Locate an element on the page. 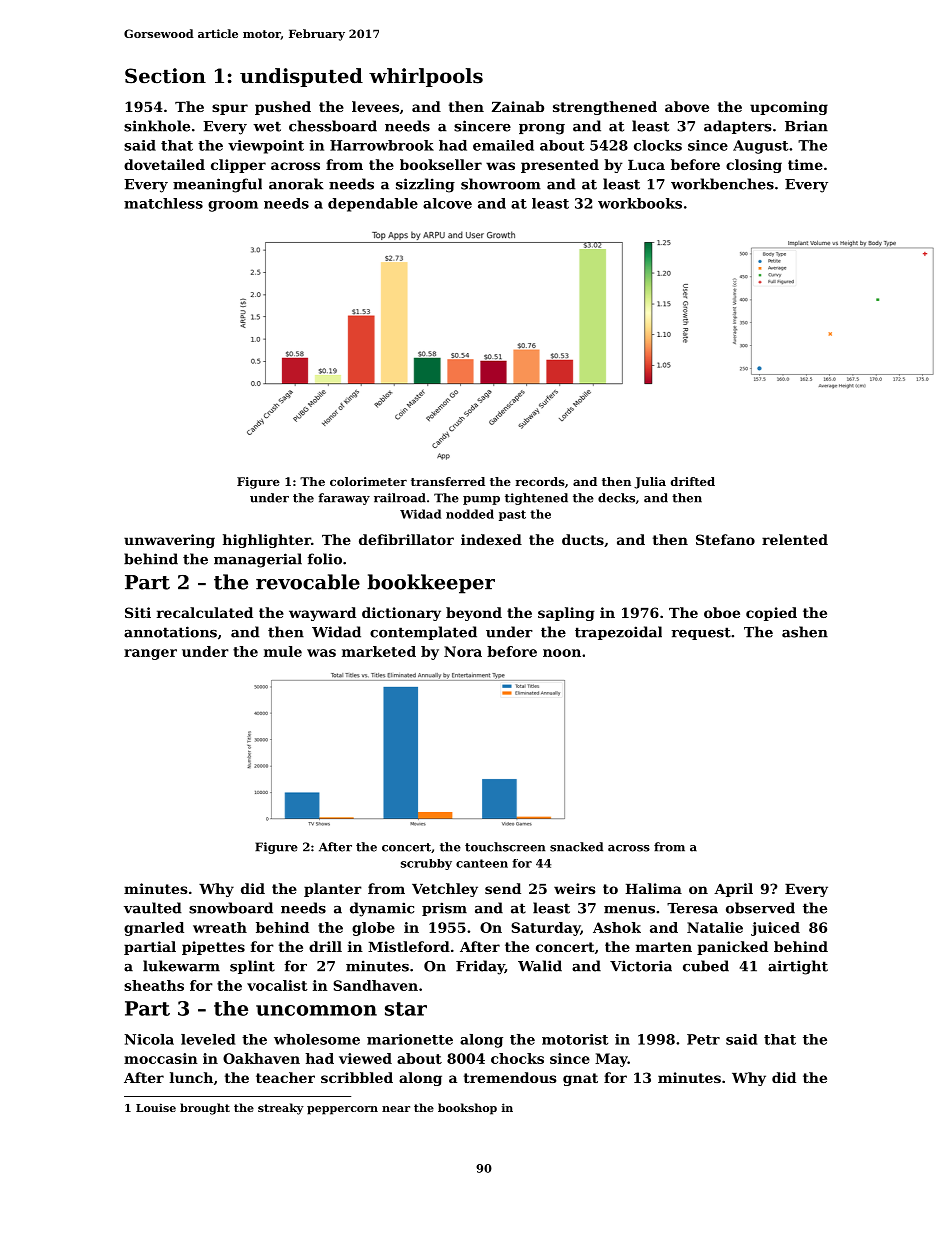  whirlpools is located at coordinates (426, 77).
